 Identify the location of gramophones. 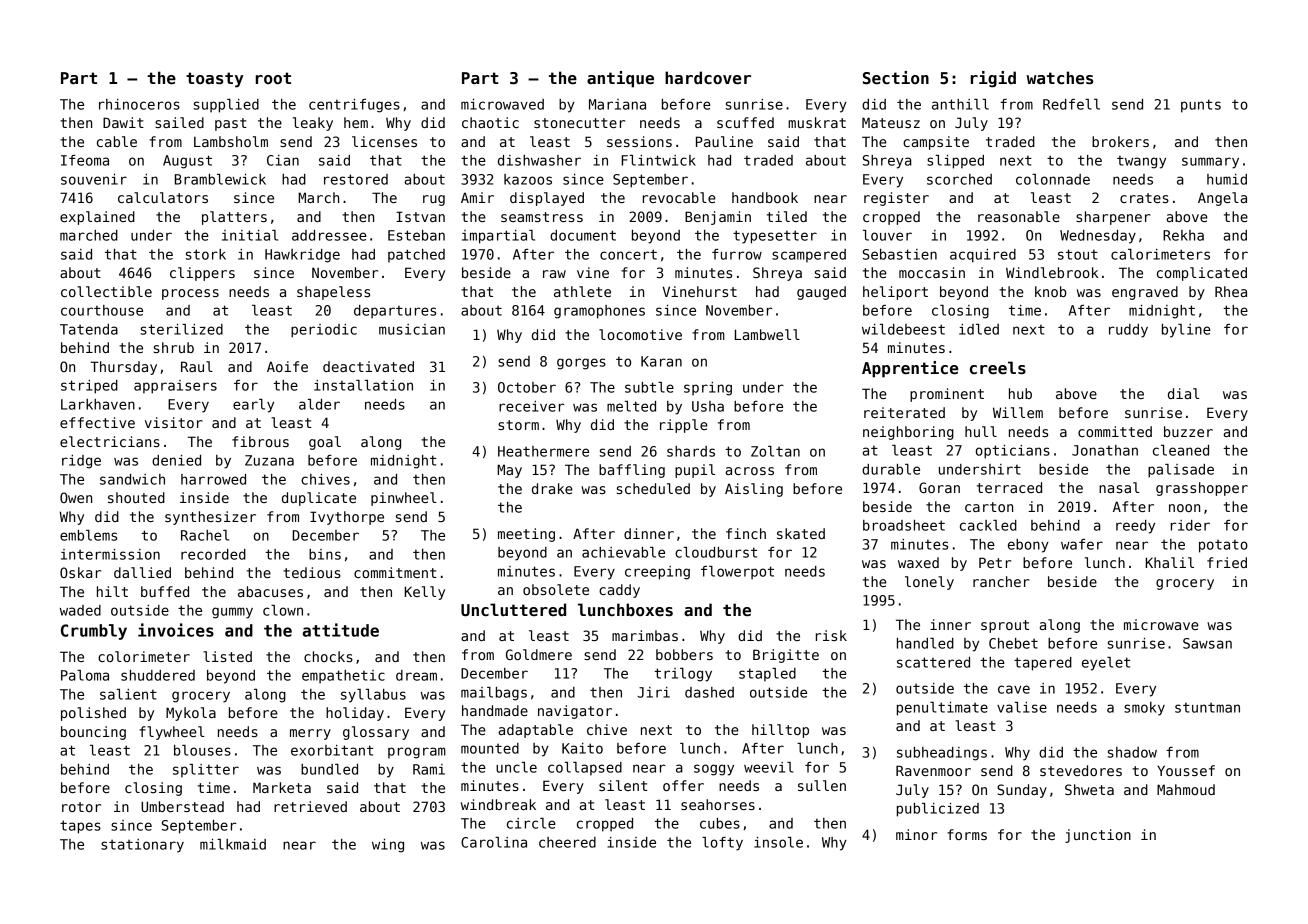
(599, 312).
